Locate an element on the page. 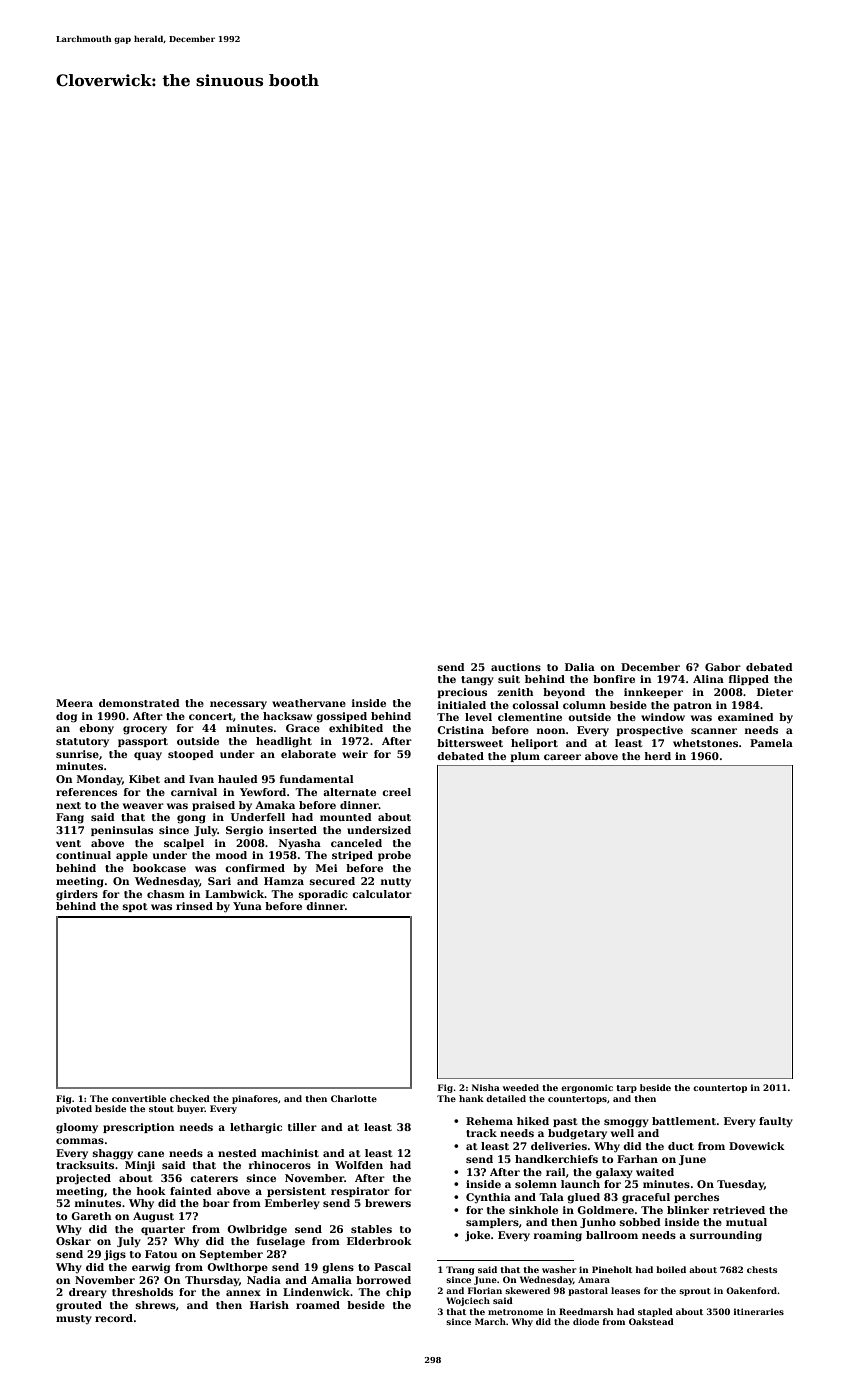 The height and width of the document is (1400, 849). Gabor is located at coordinates (723, 667).
